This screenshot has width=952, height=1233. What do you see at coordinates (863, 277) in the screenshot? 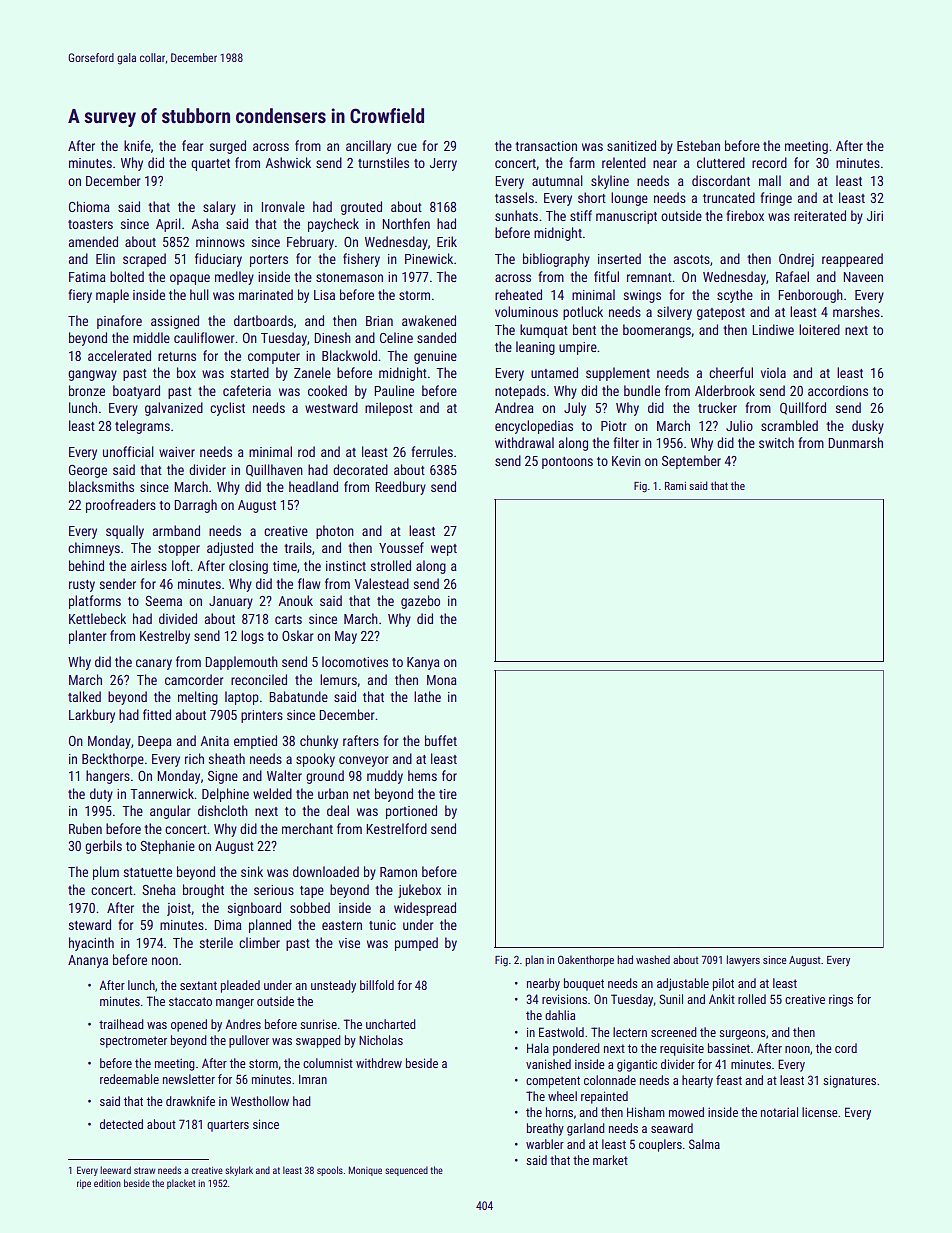
I see `Naveen` at bounding box center [863, 277].
